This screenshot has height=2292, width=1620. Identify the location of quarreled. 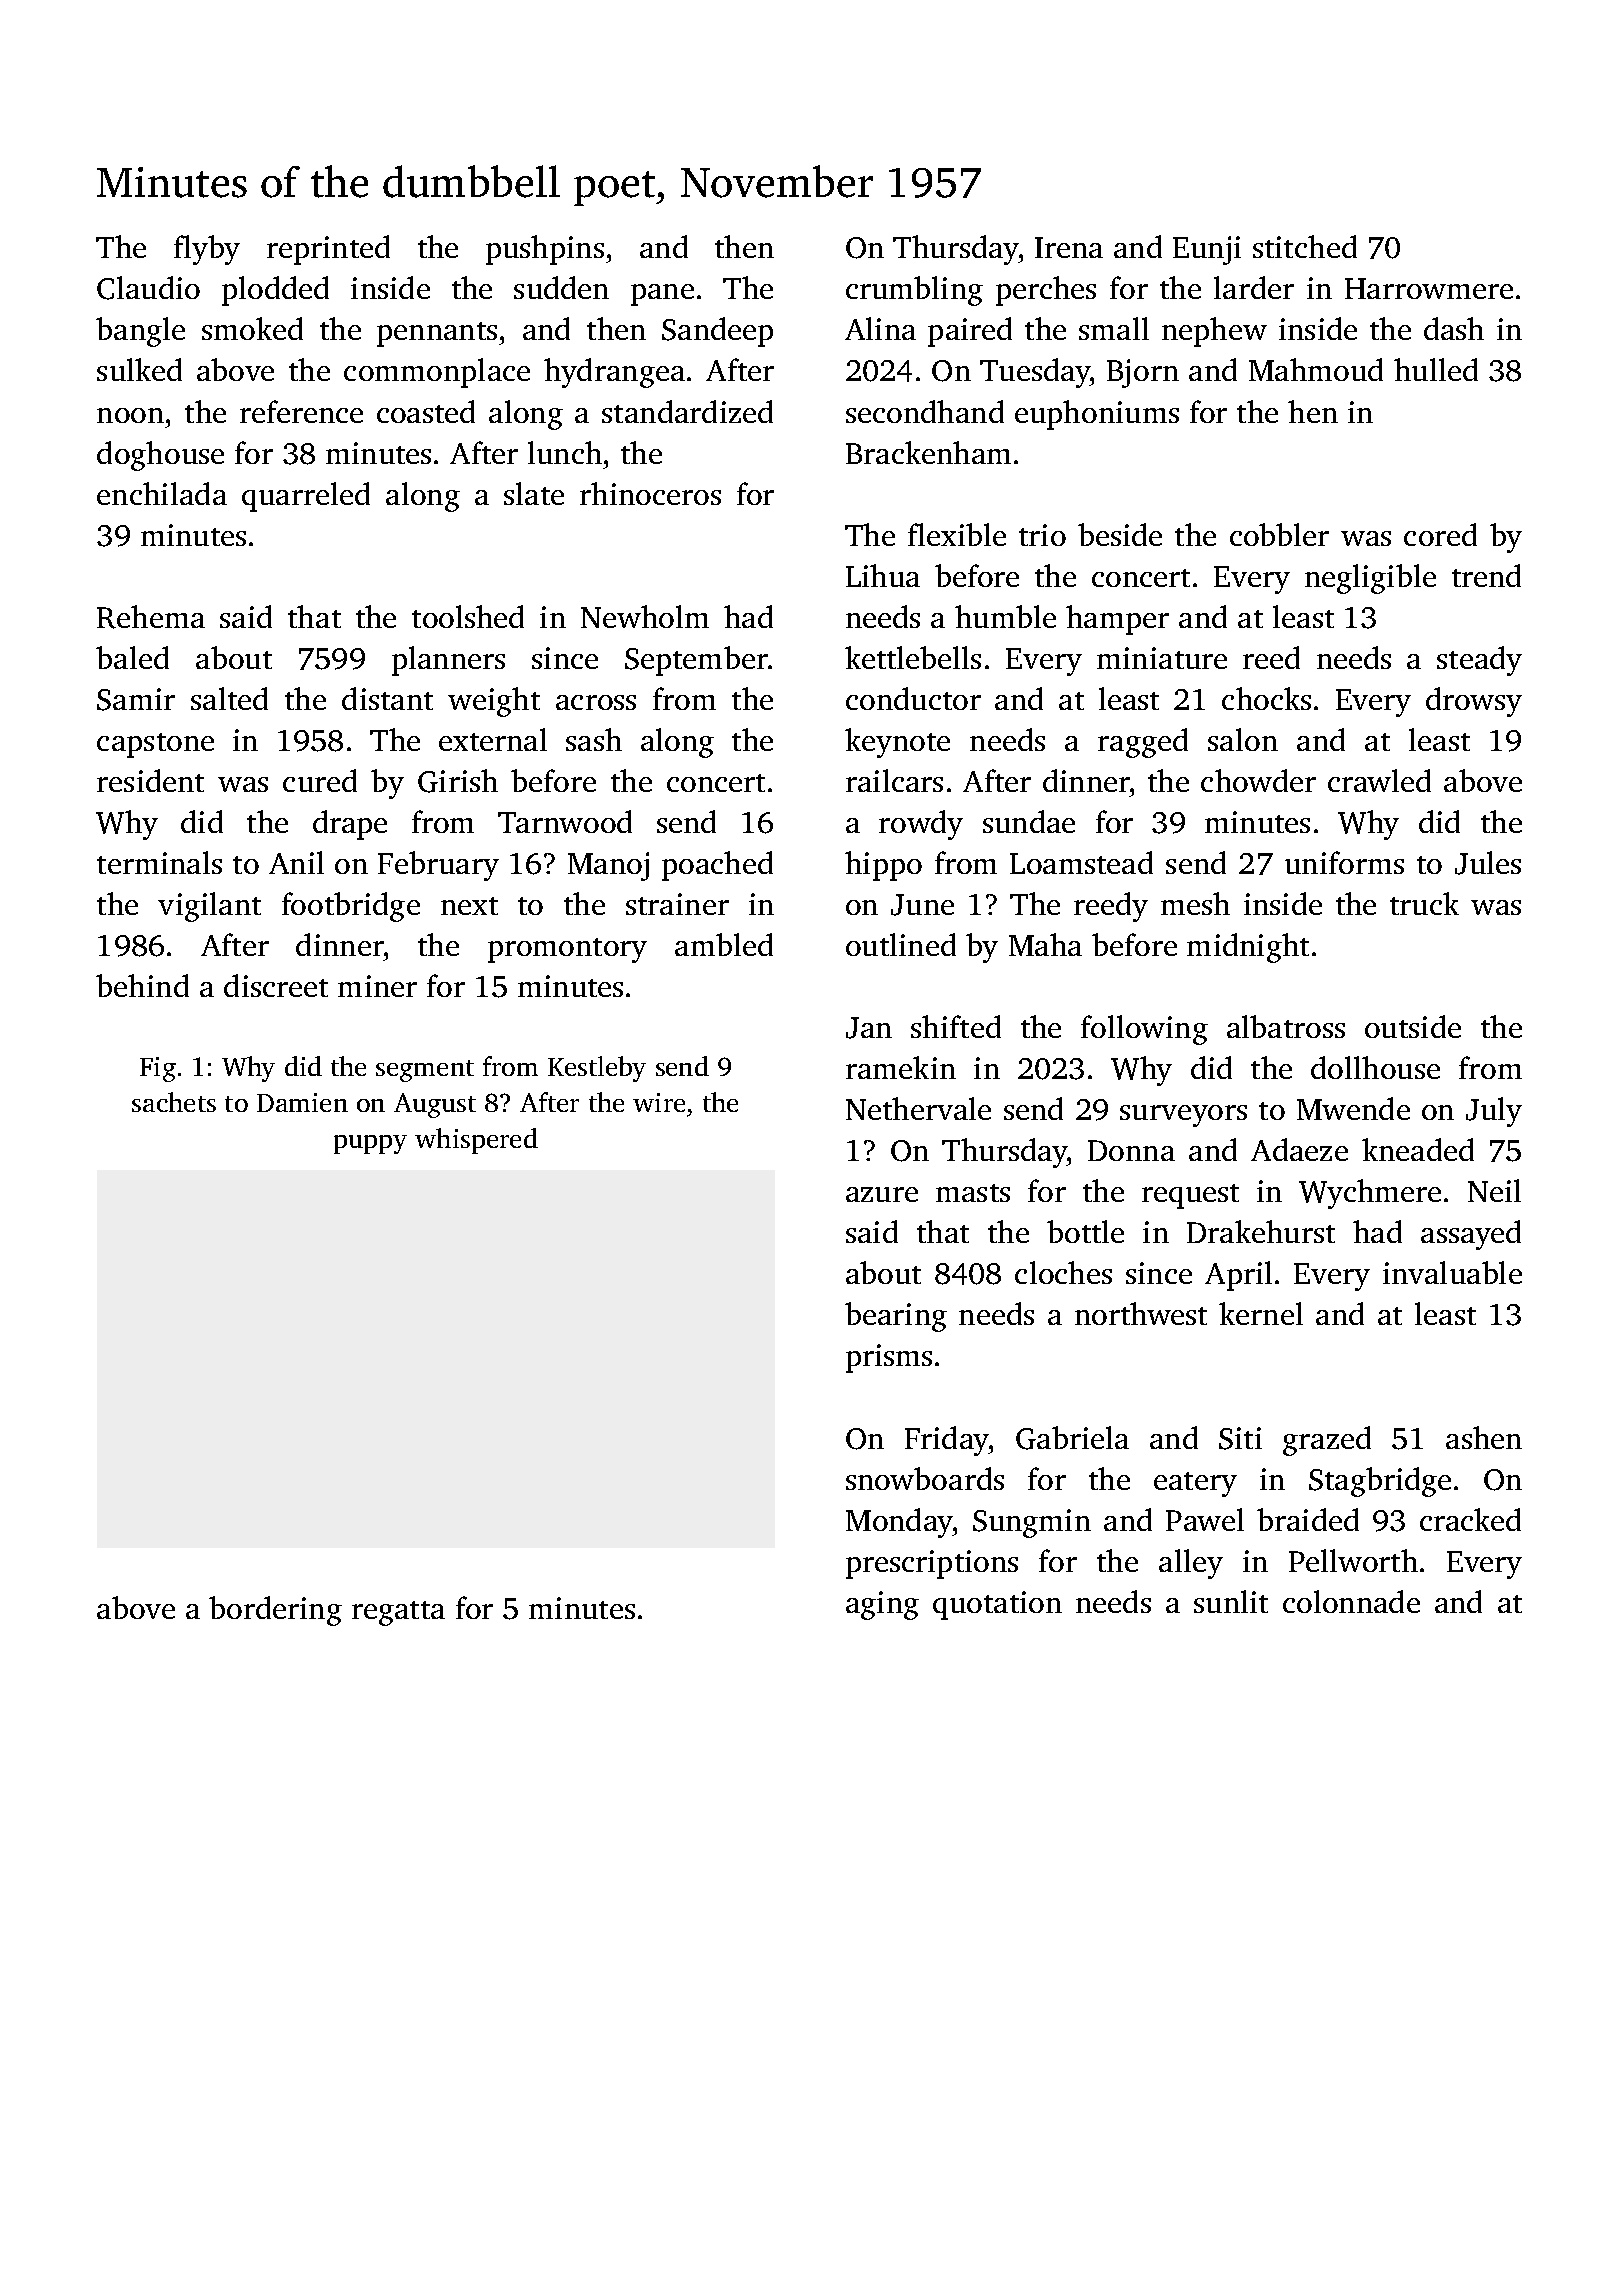
(306, 497).
